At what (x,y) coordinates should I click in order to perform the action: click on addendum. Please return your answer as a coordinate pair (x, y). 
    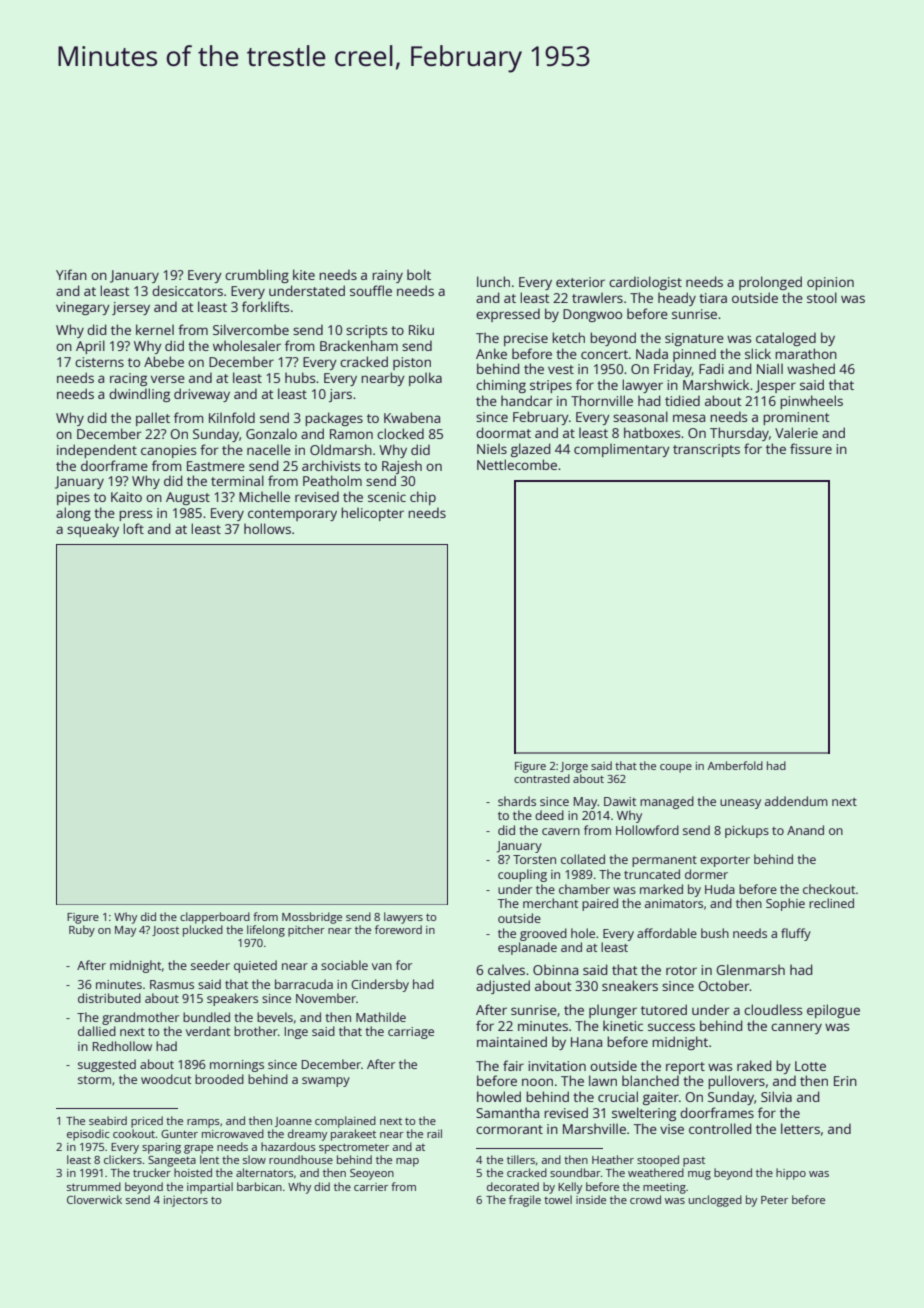
    Looking at the image, I should click on (796, 801).
